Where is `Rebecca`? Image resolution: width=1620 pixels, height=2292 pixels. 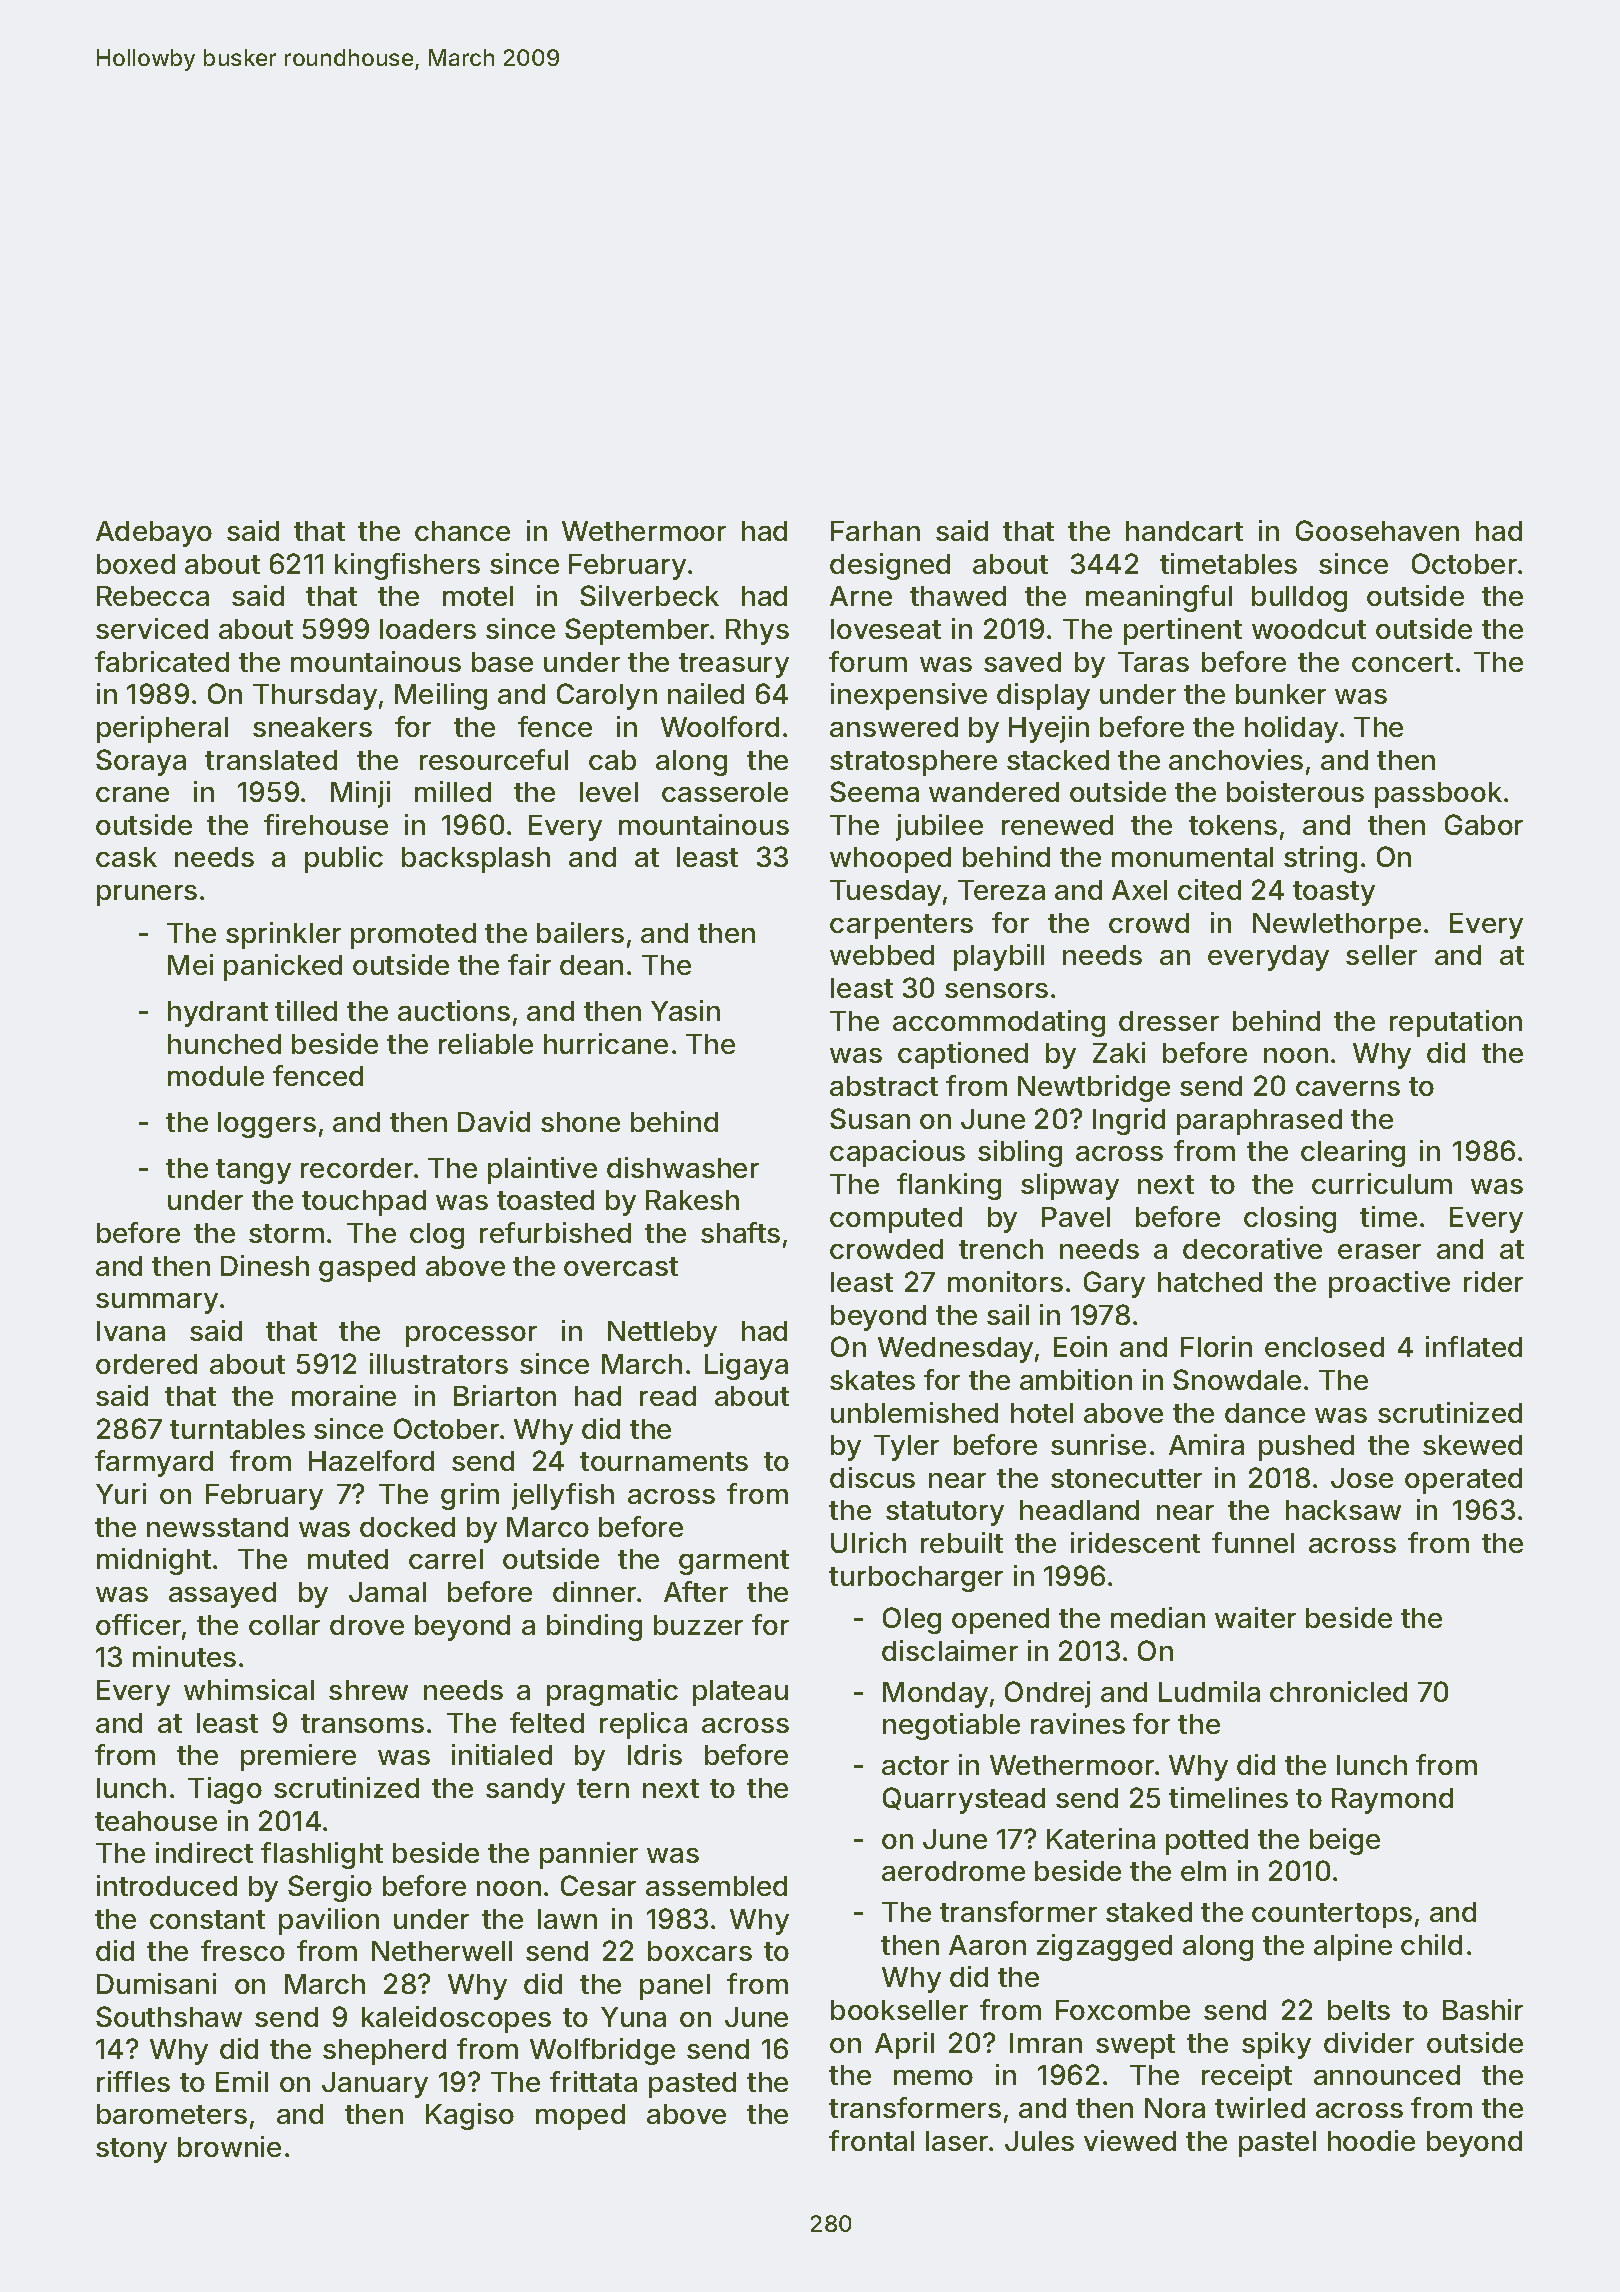 Rebecca is located at coordinates (153, 596).
